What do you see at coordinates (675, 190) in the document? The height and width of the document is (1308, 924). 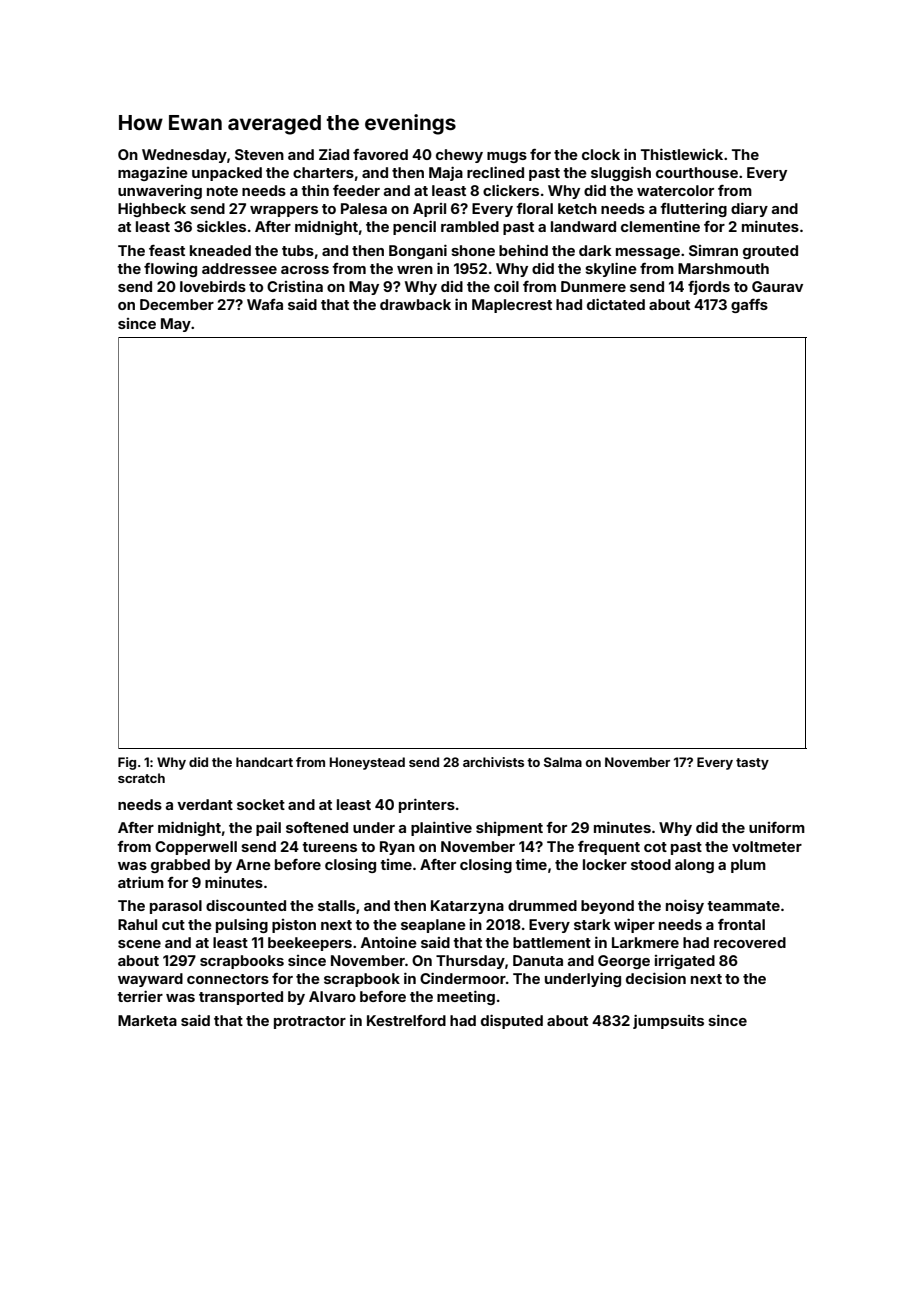 I see `watercolor` at bounding box center [675, 190].
